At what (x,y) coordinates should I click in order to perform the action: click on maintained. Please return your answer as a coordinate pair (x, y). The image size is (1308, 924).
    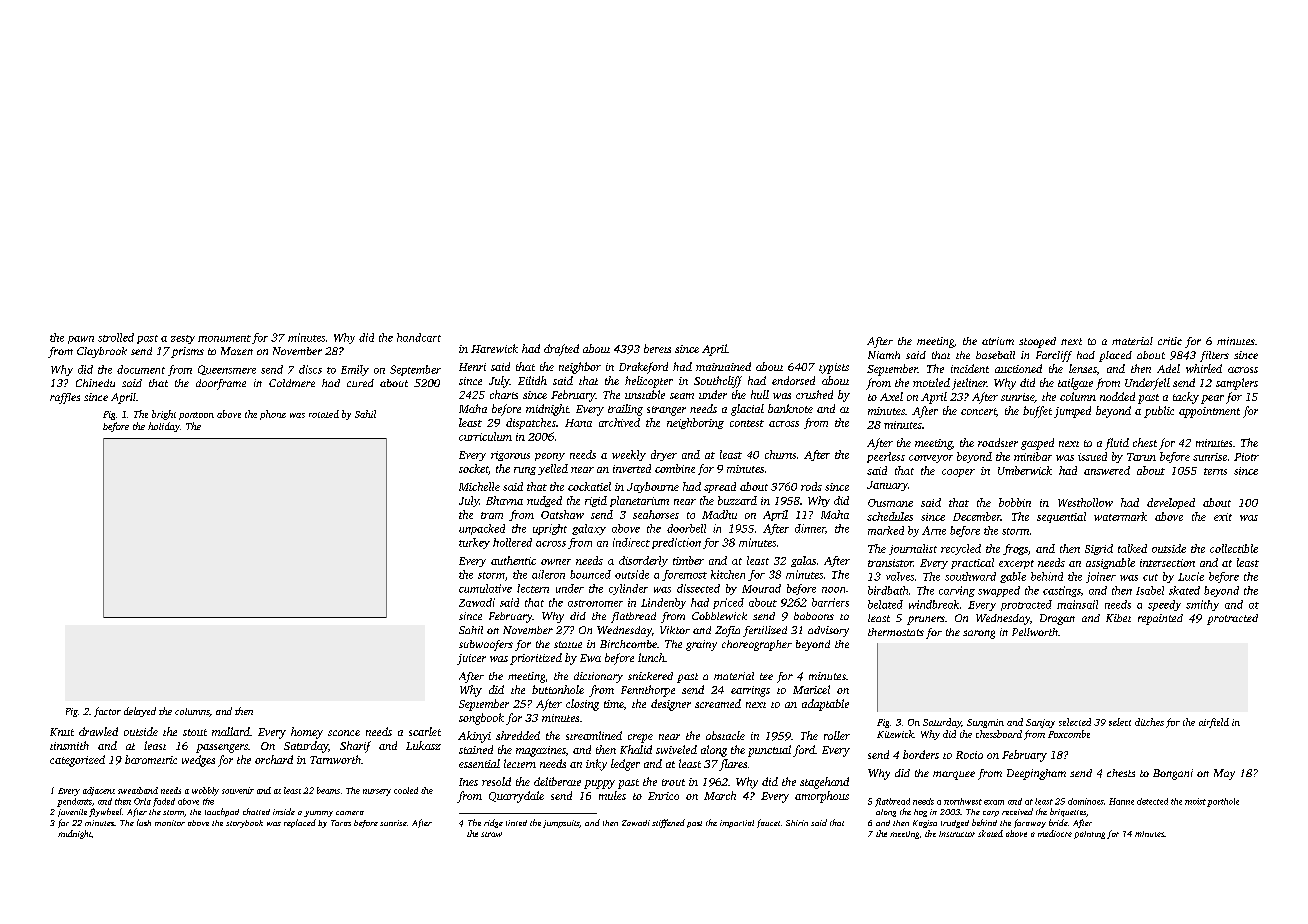
    Looking at the image, I should click on (723, 366).
